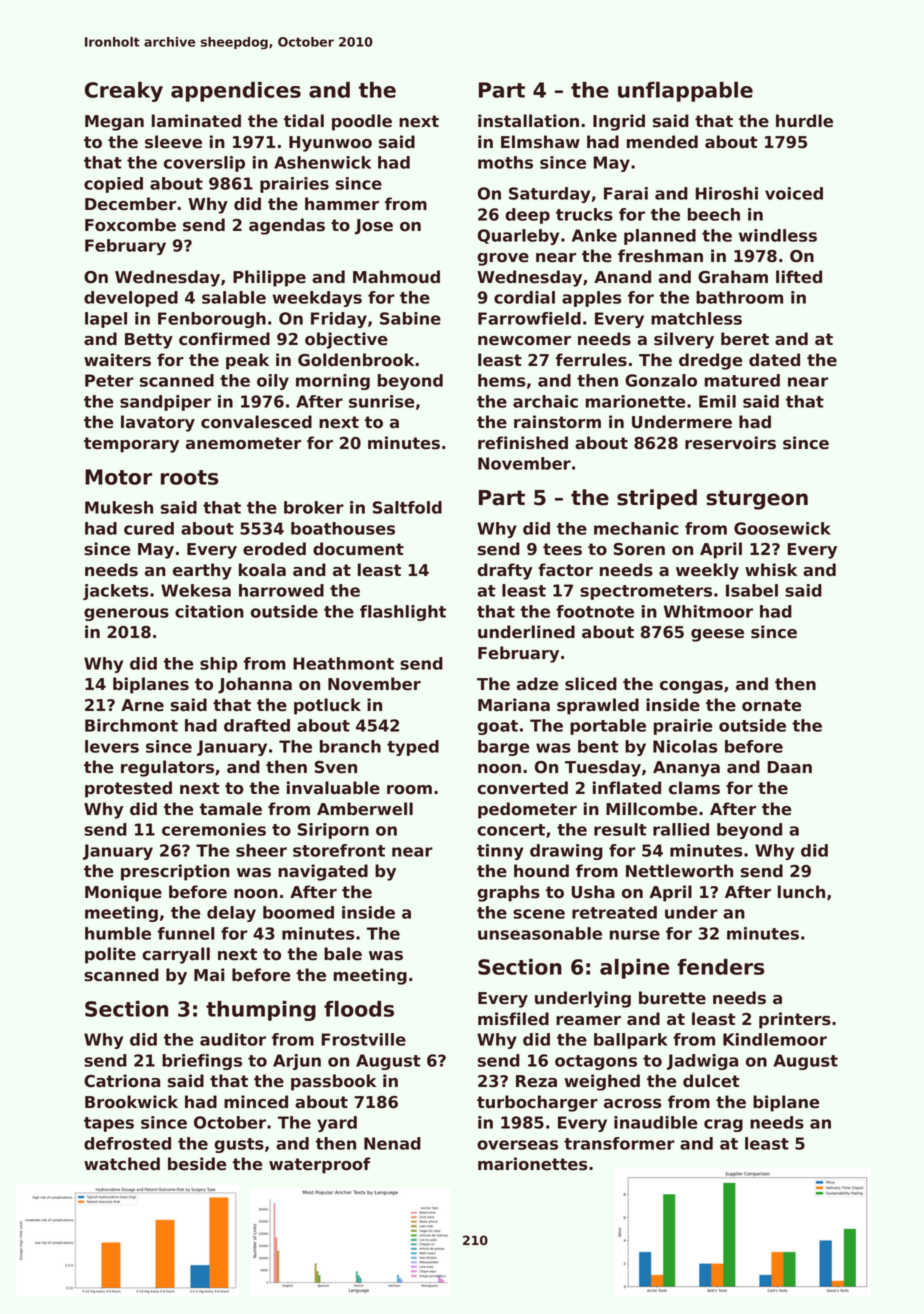 Image resolution: width=924 pixels, height=1314 pixels. Describe the element at coordinates (517, 1145) in the page. I see `overseas` at that location.
